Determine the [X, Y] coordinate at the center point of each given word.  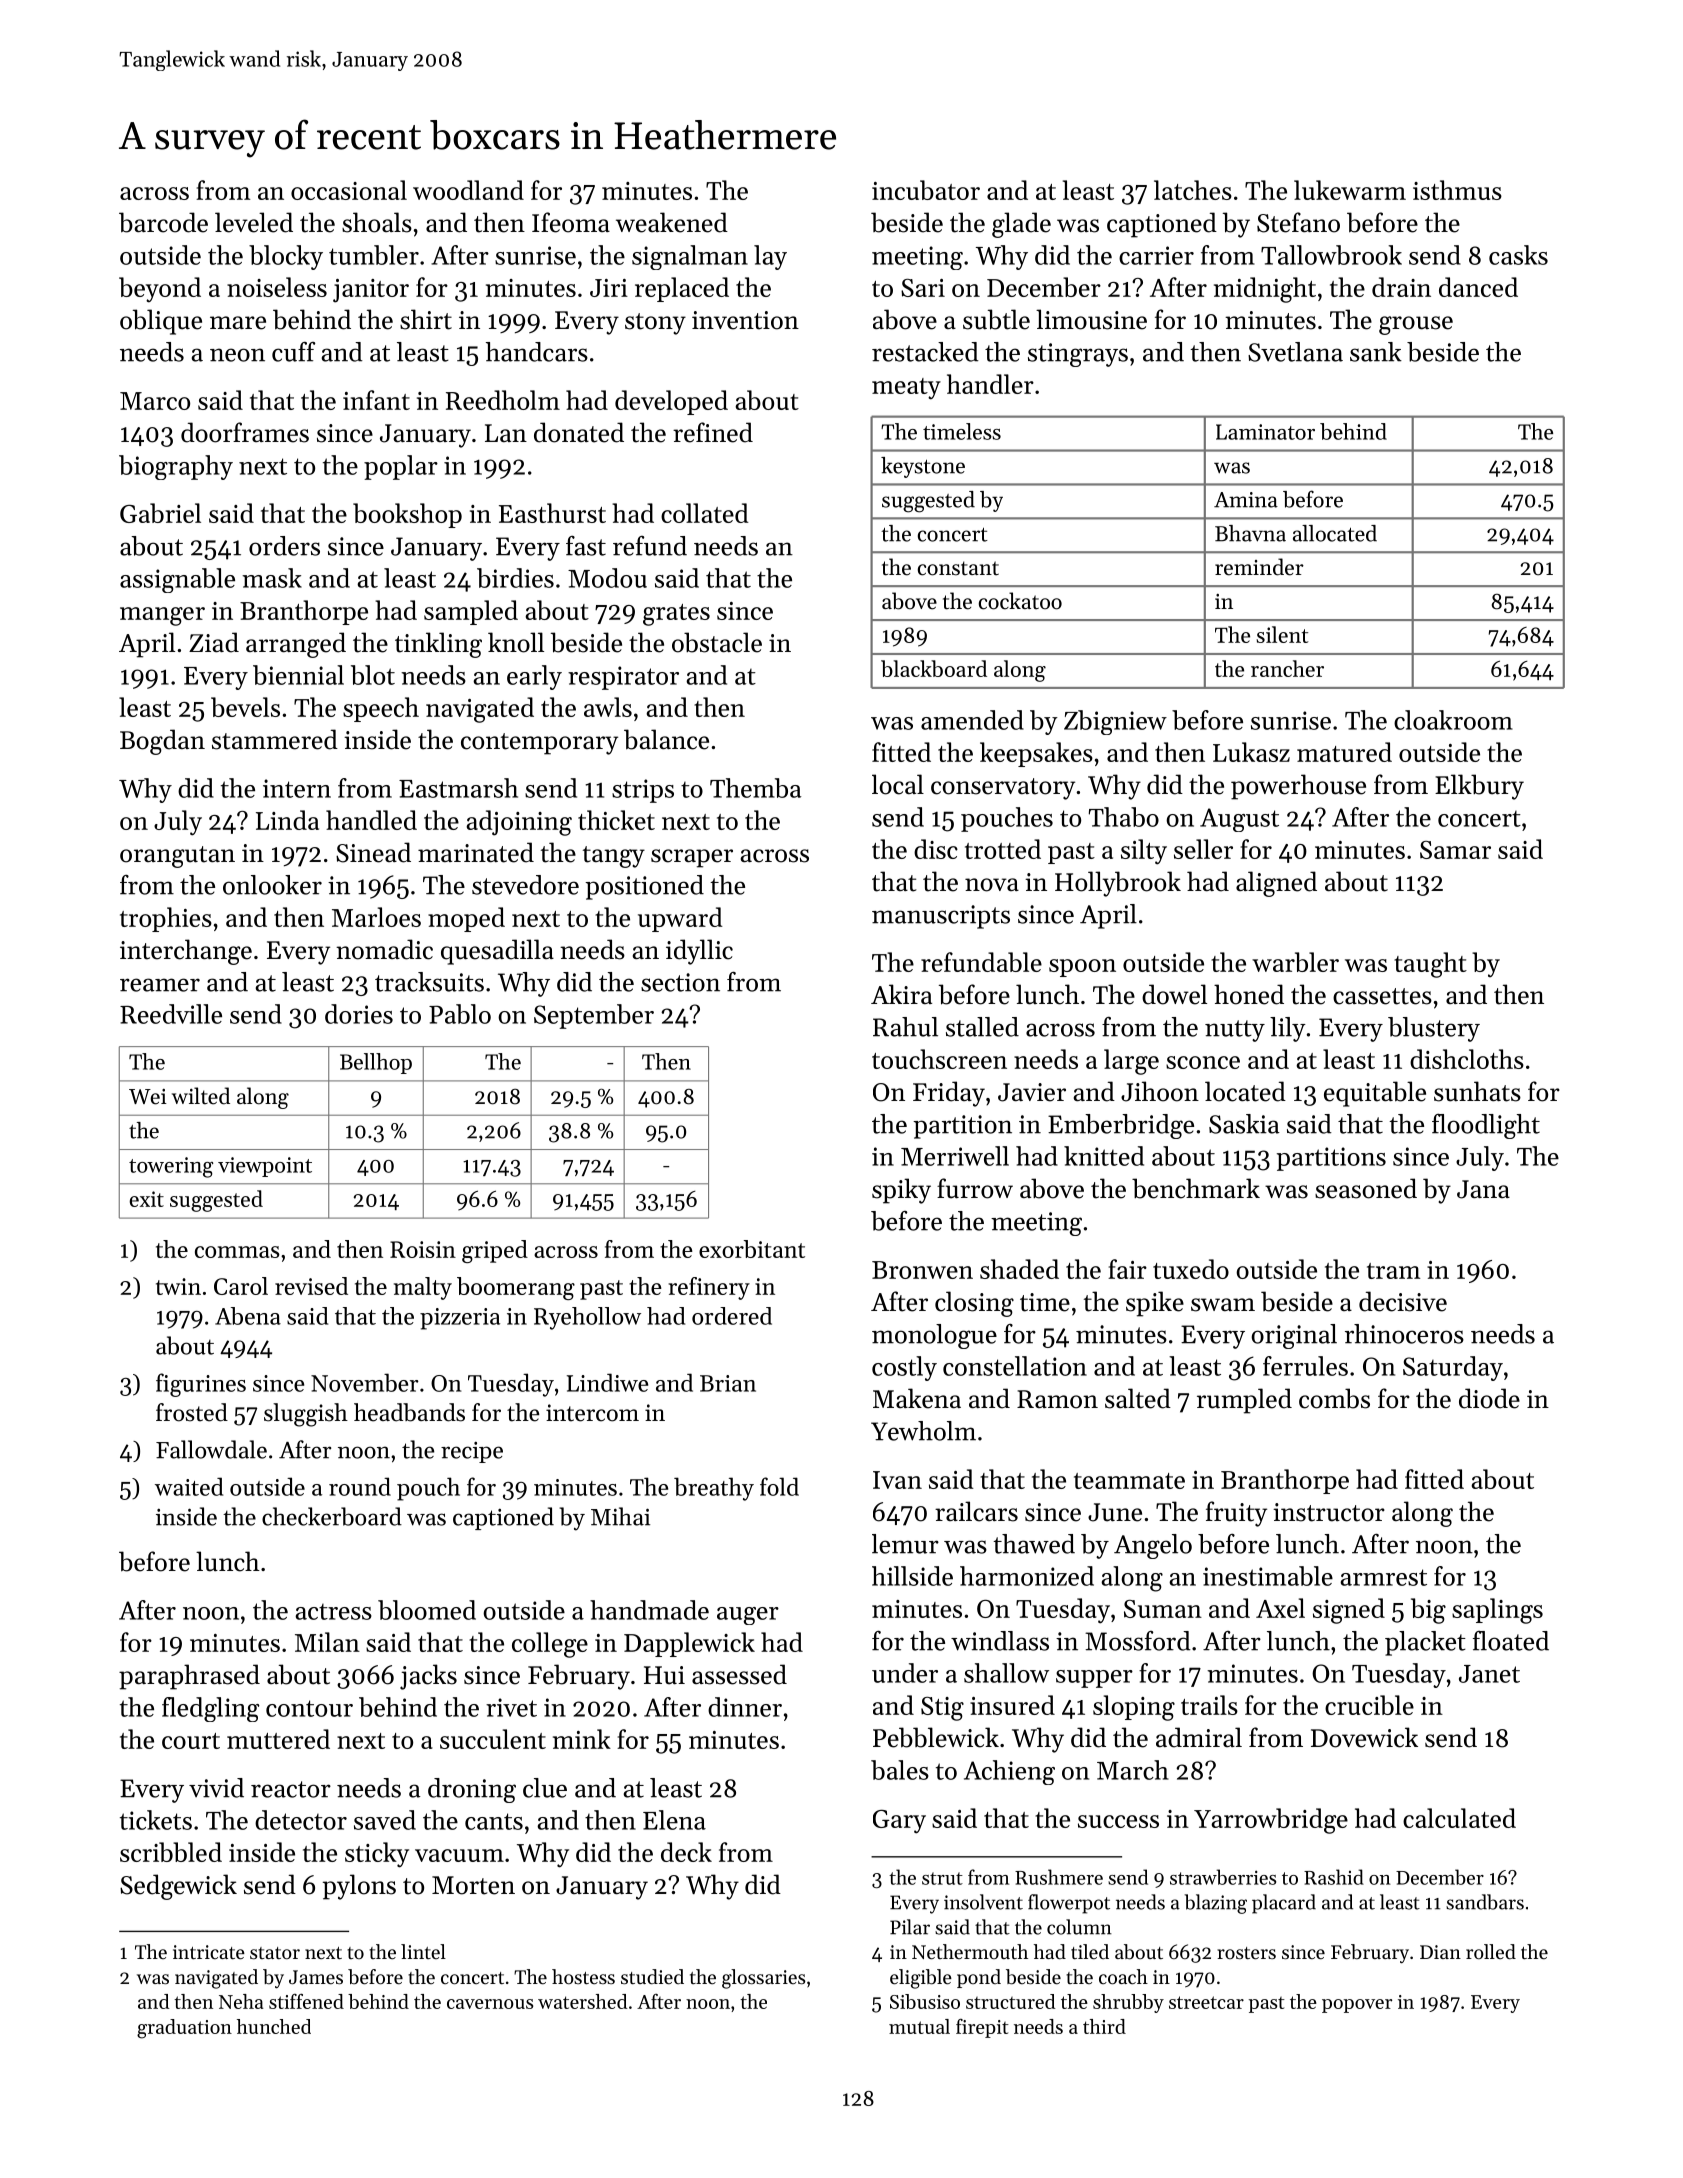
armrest [1383, 1577]
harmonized [1027, 1576]
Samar [1455, 850]
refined [713, 432]
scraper [692, 858]
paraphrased [189, 1677]
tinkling [438, 645]
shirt [426, 319]
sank [1376, 352]
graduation [184, 2029]
